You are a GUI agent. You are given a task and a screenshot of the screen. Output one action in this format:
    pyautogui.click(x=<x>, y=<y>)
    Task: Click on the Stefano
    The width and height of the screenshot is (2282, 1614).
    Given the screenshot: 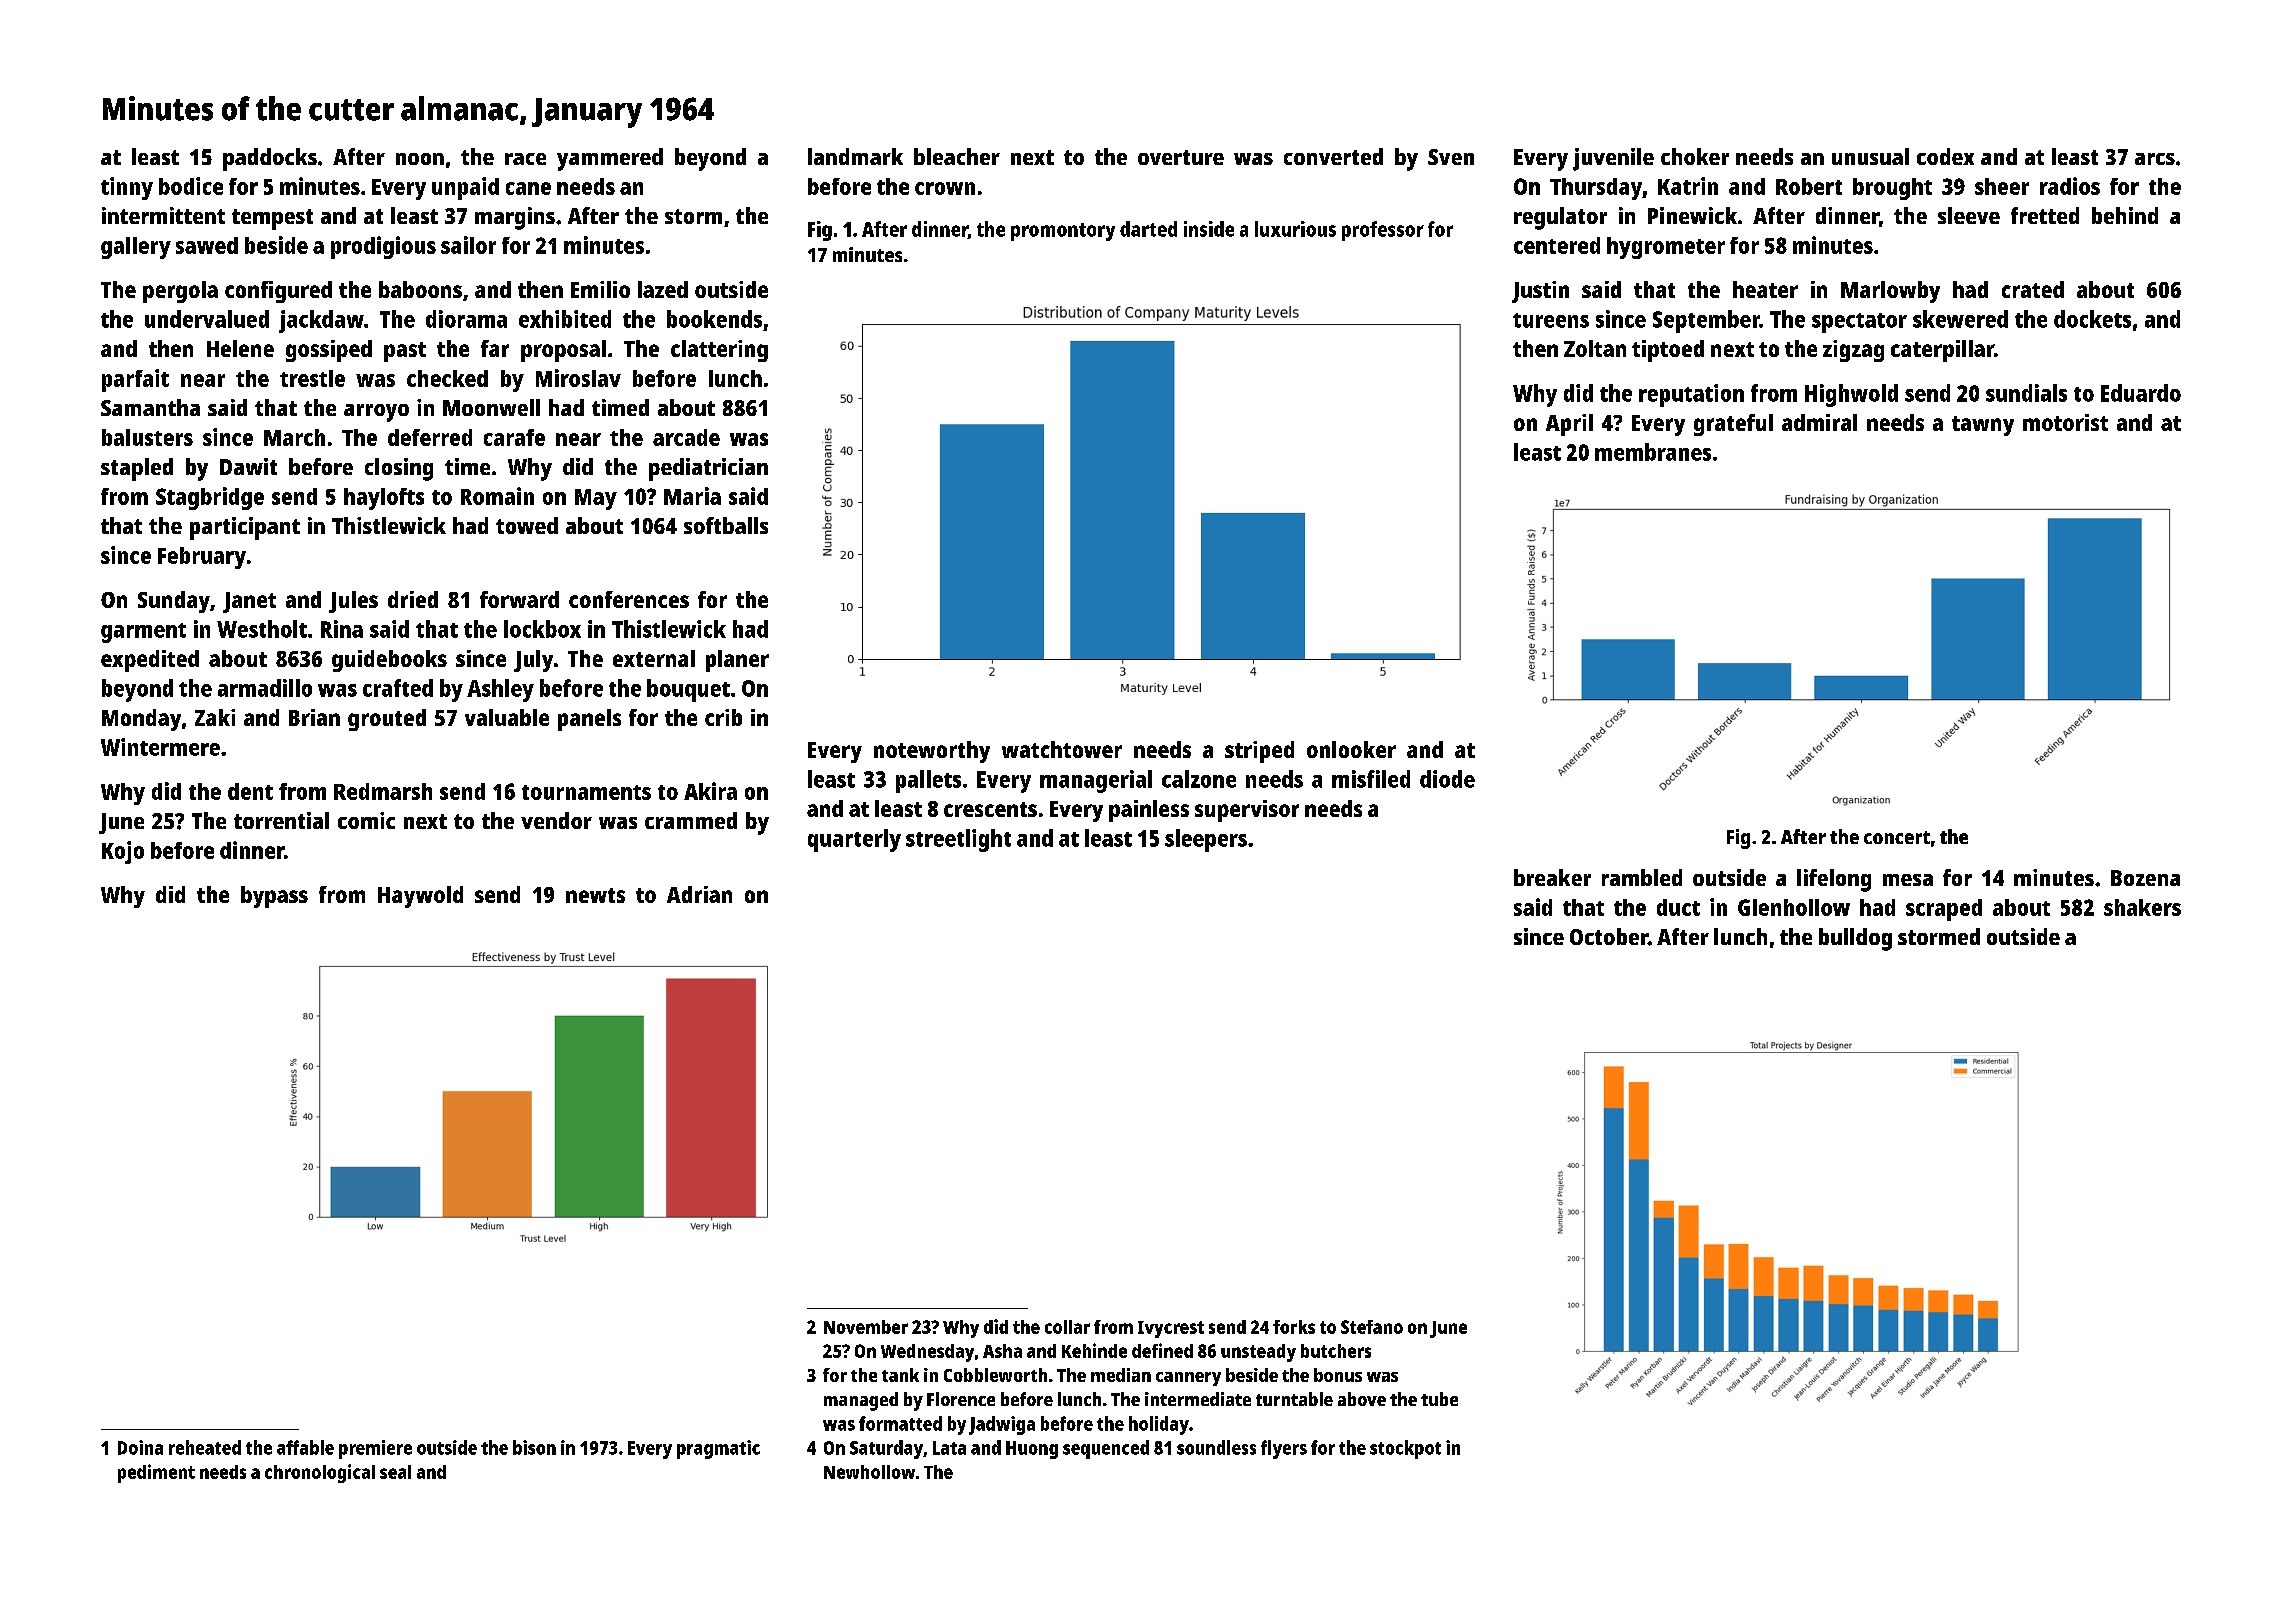 What is the action you would take?
    pyautogui.click(x=1372, y=1327)
